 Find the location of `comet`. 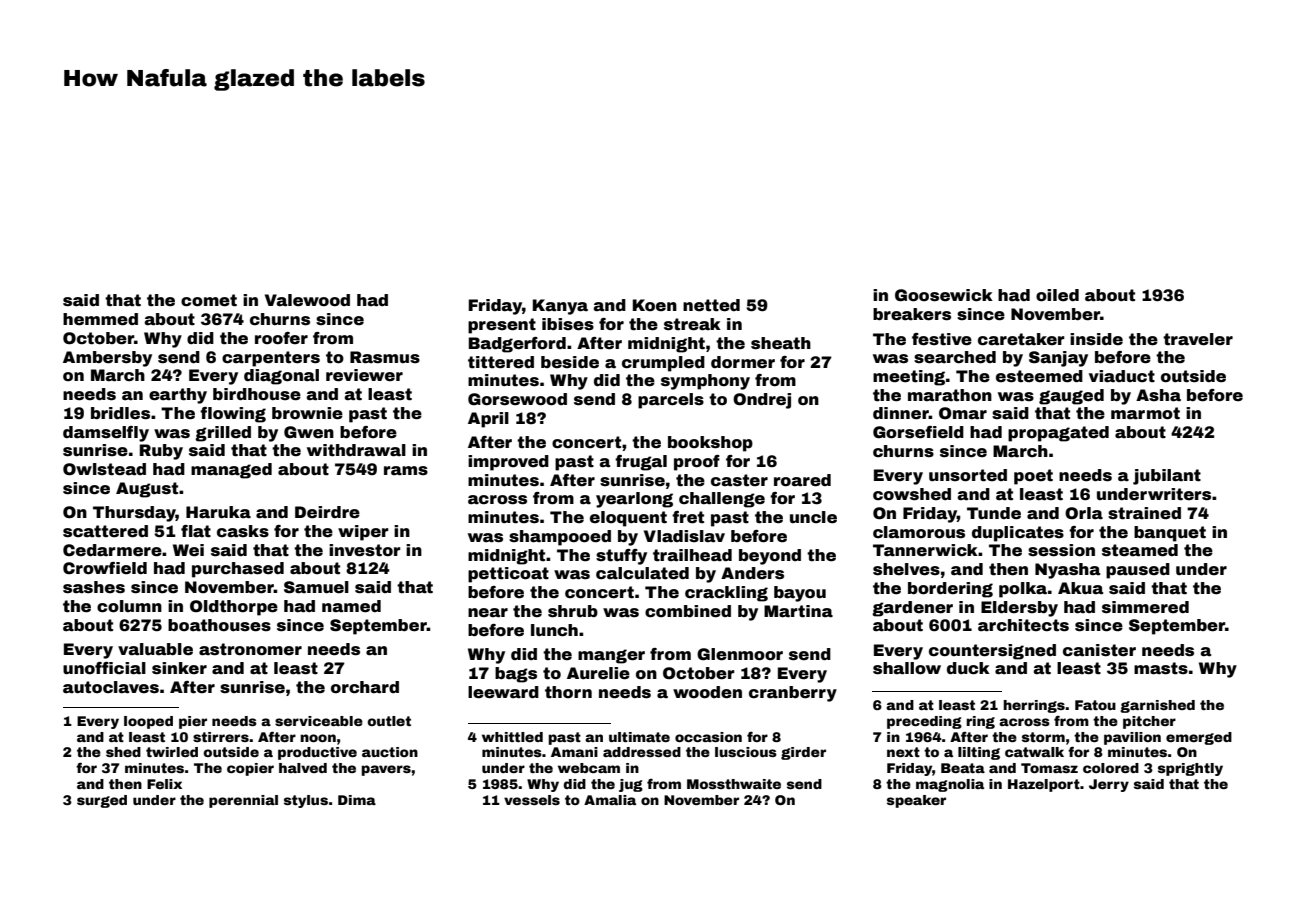

comet is located at coordinates (209, 300).
